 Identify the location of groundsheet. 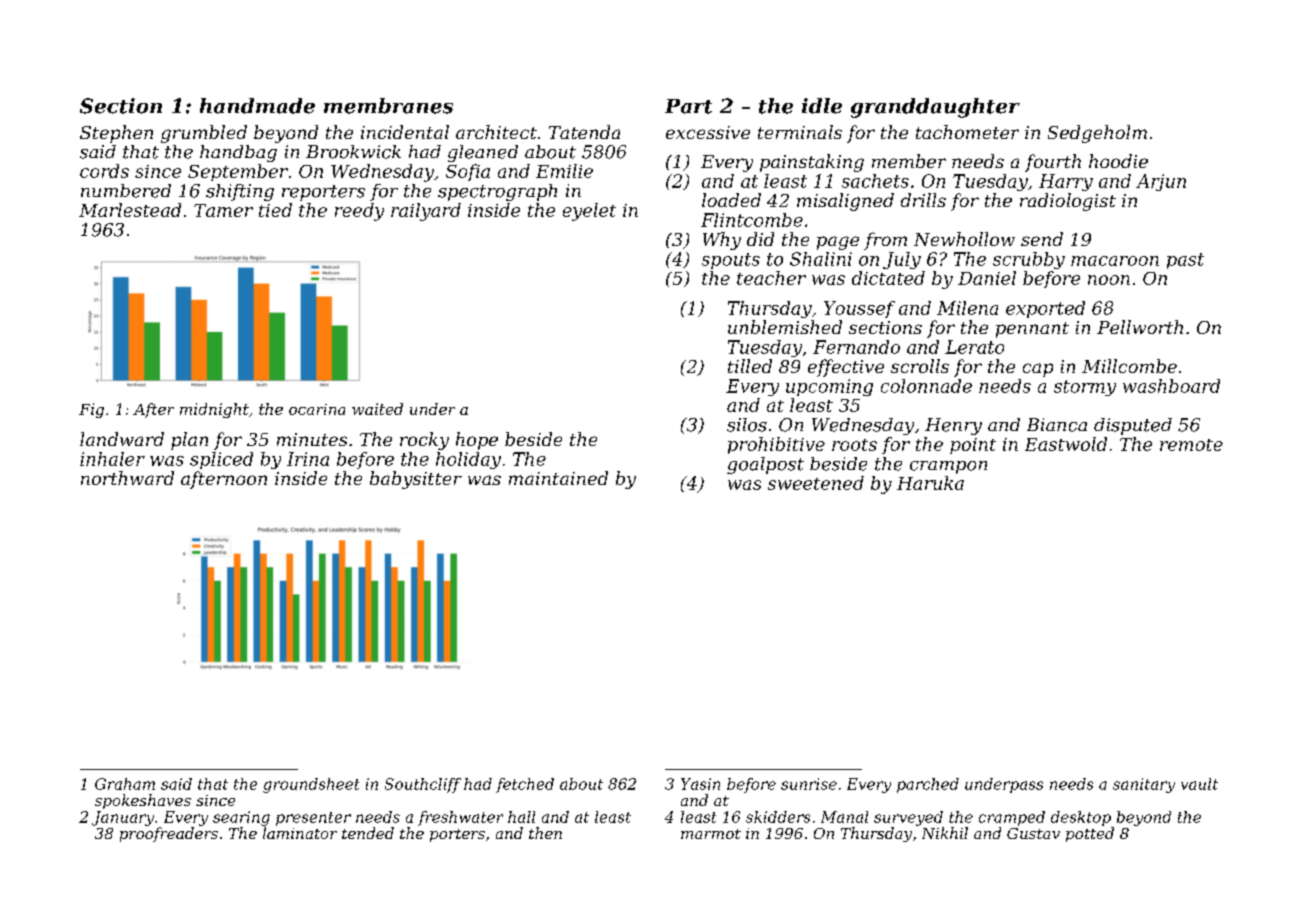
(311, 785).
